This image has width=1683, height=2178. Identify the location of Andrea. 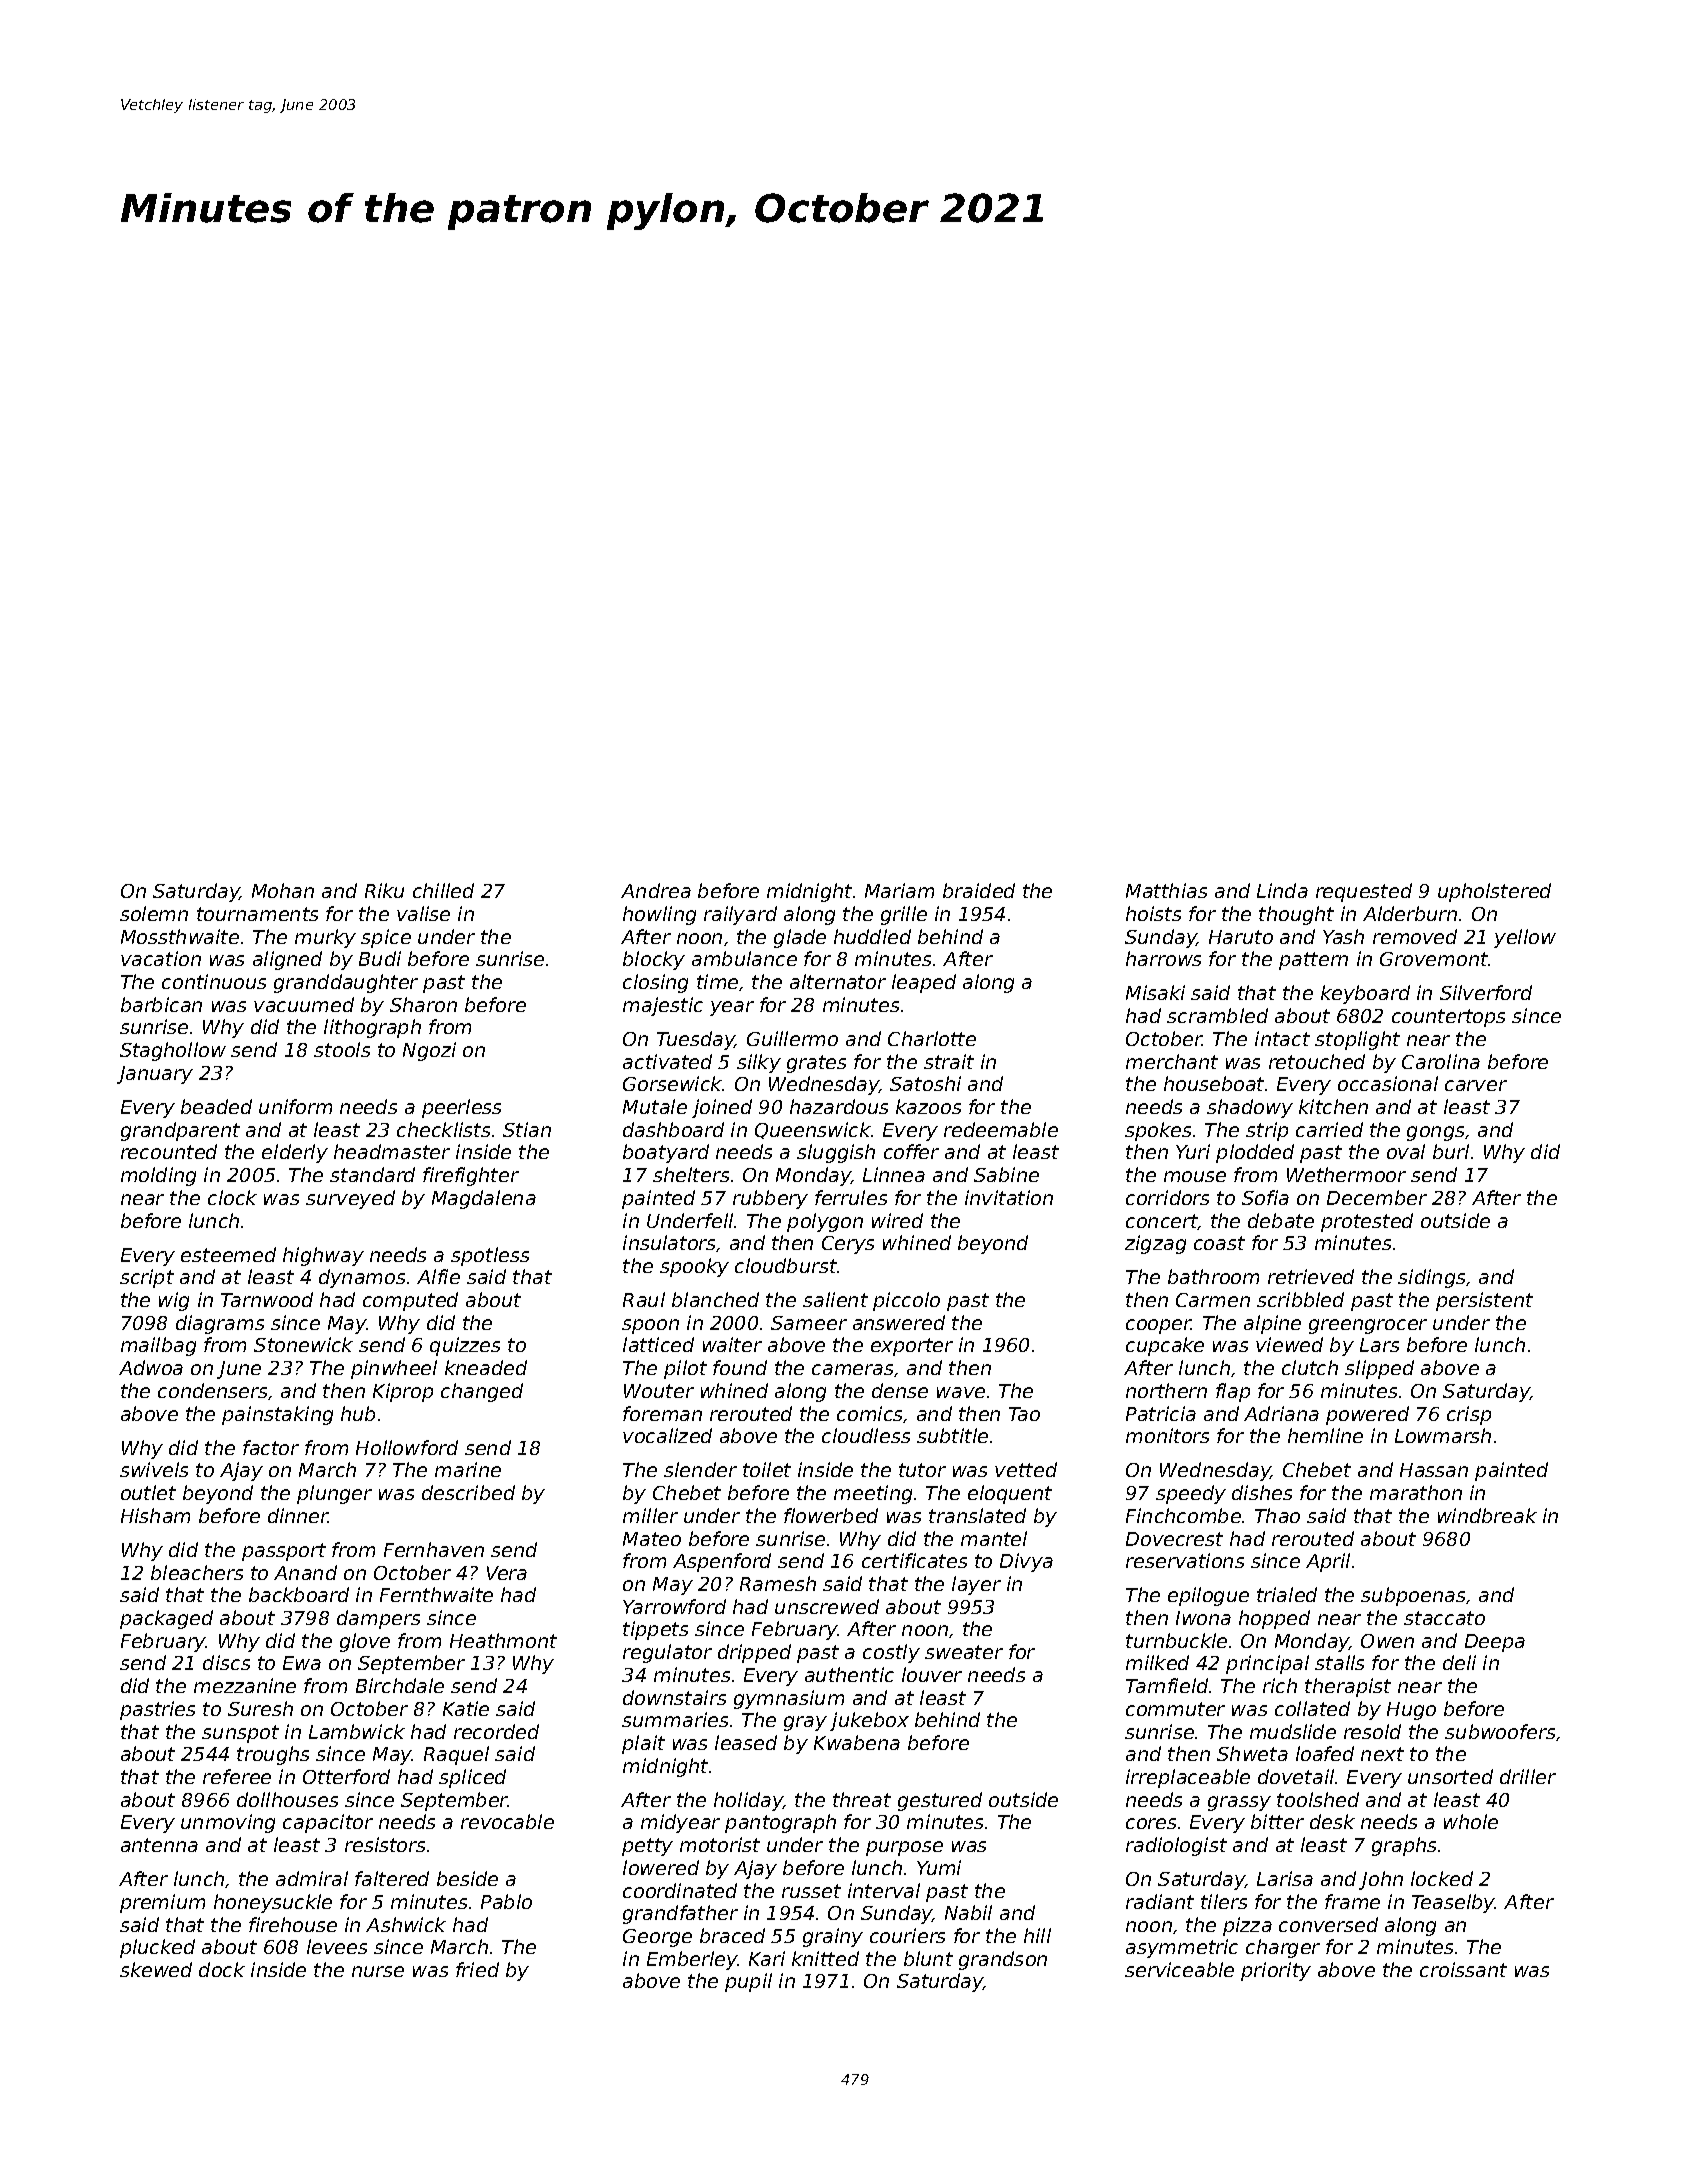
(656, 890).
